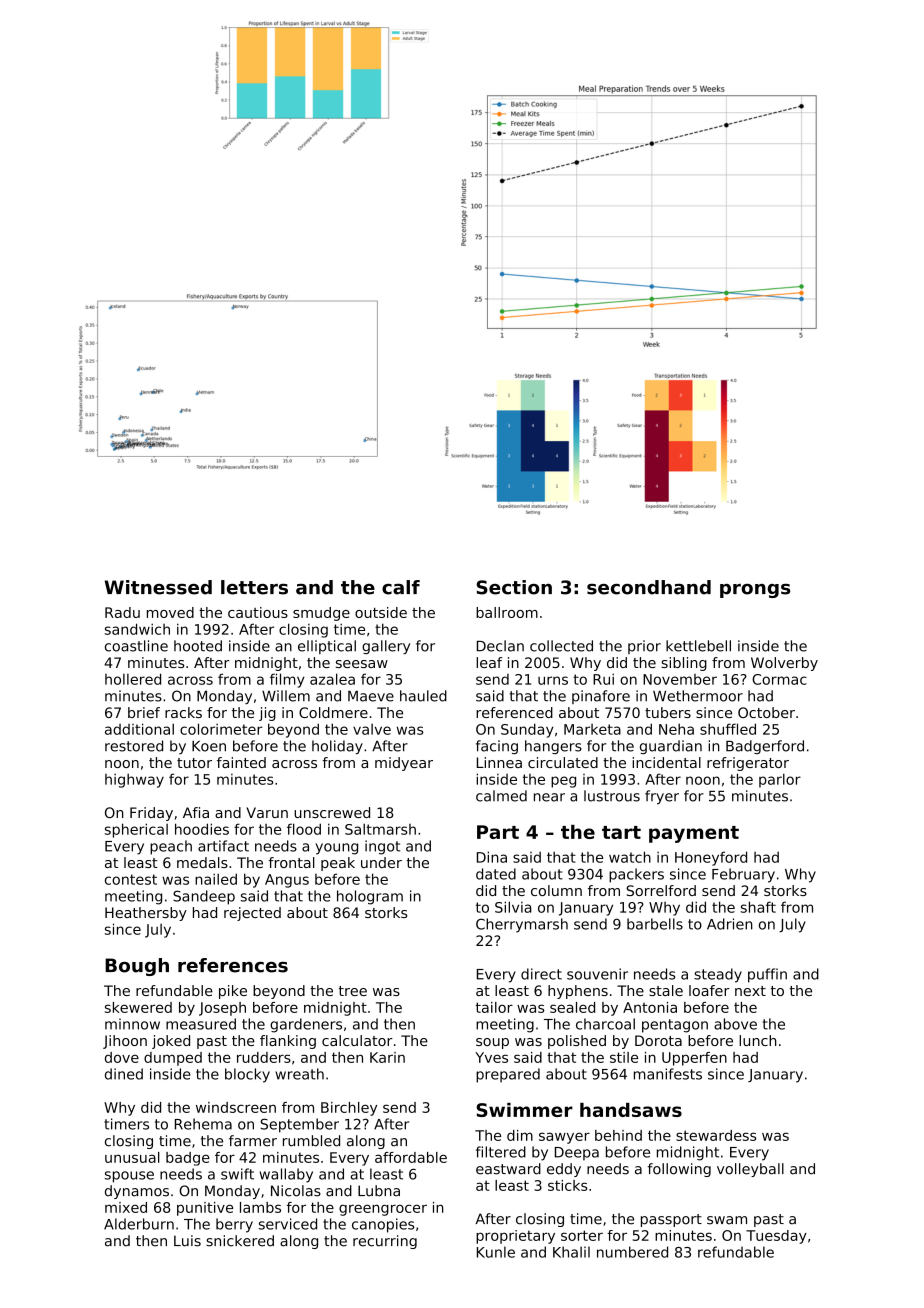 The height and width of the screenshot is (1308, 924). Describe the element at coordinates (522, 925) in the screenshot. I see `Cherrymarsh` at that location.
